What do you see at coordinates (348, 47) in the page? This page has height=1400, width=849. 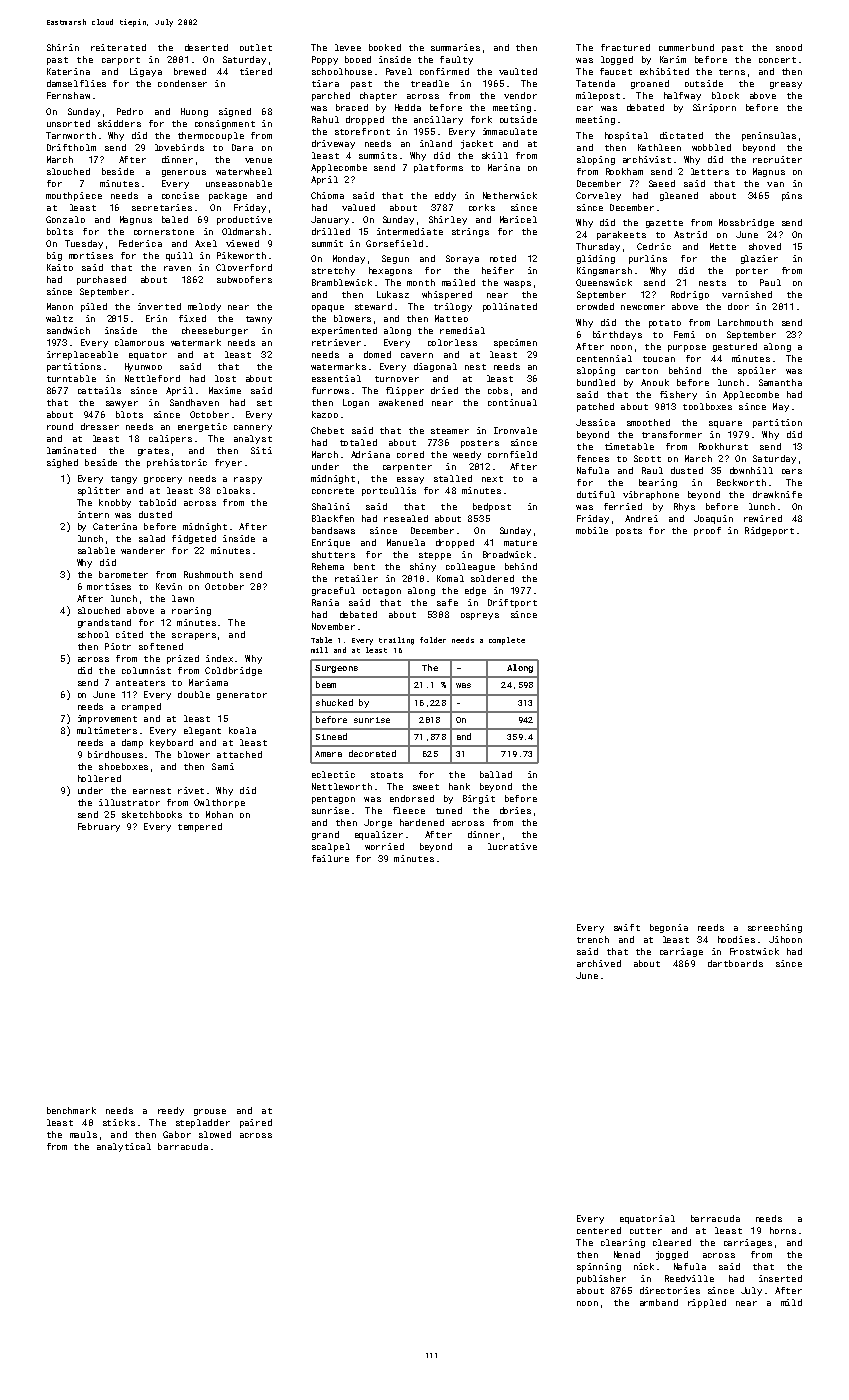 I see `levee` at bounding box center [348, 47].
